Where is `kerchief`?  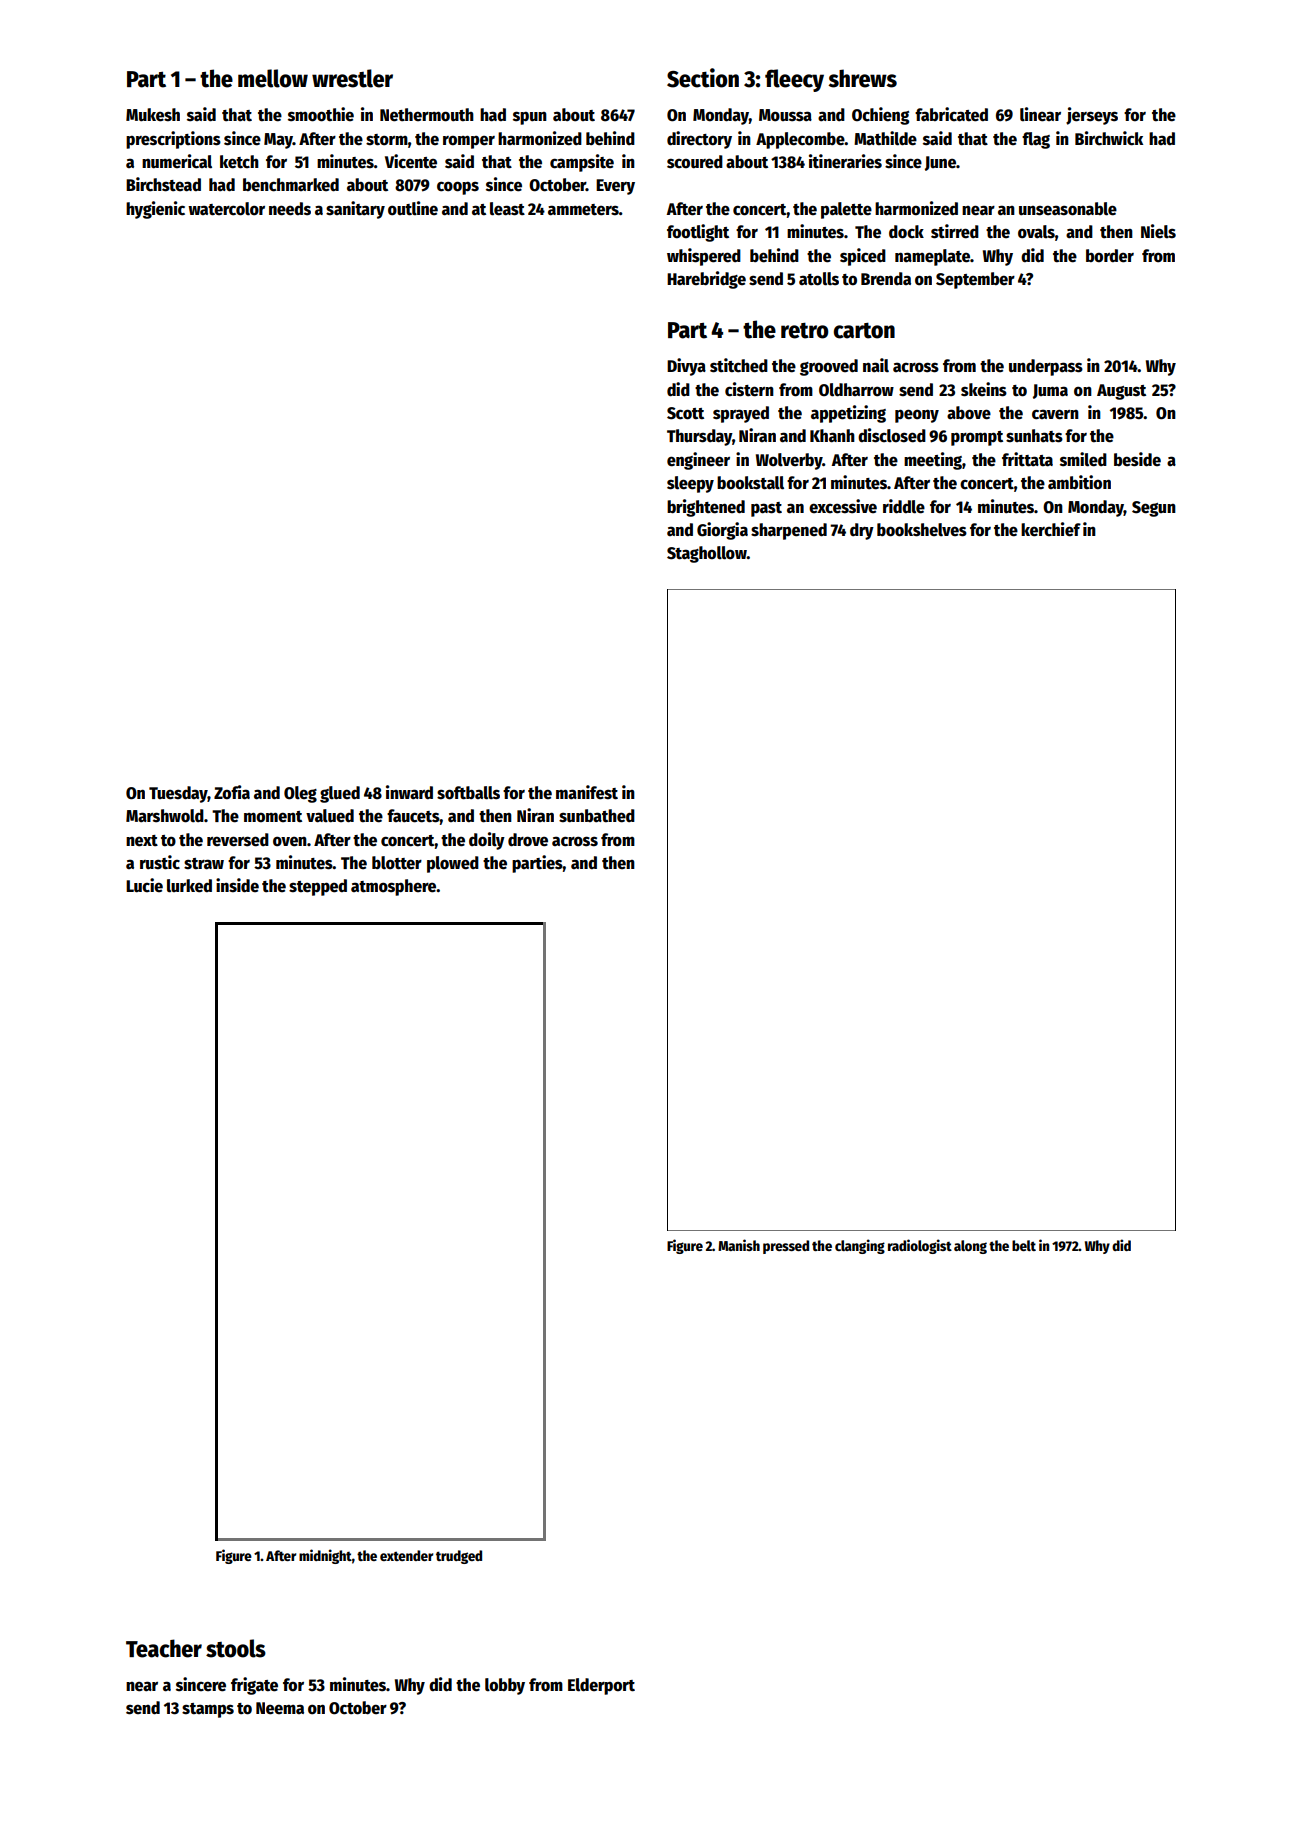 kerchief is located at coordinates (1051, 529).
